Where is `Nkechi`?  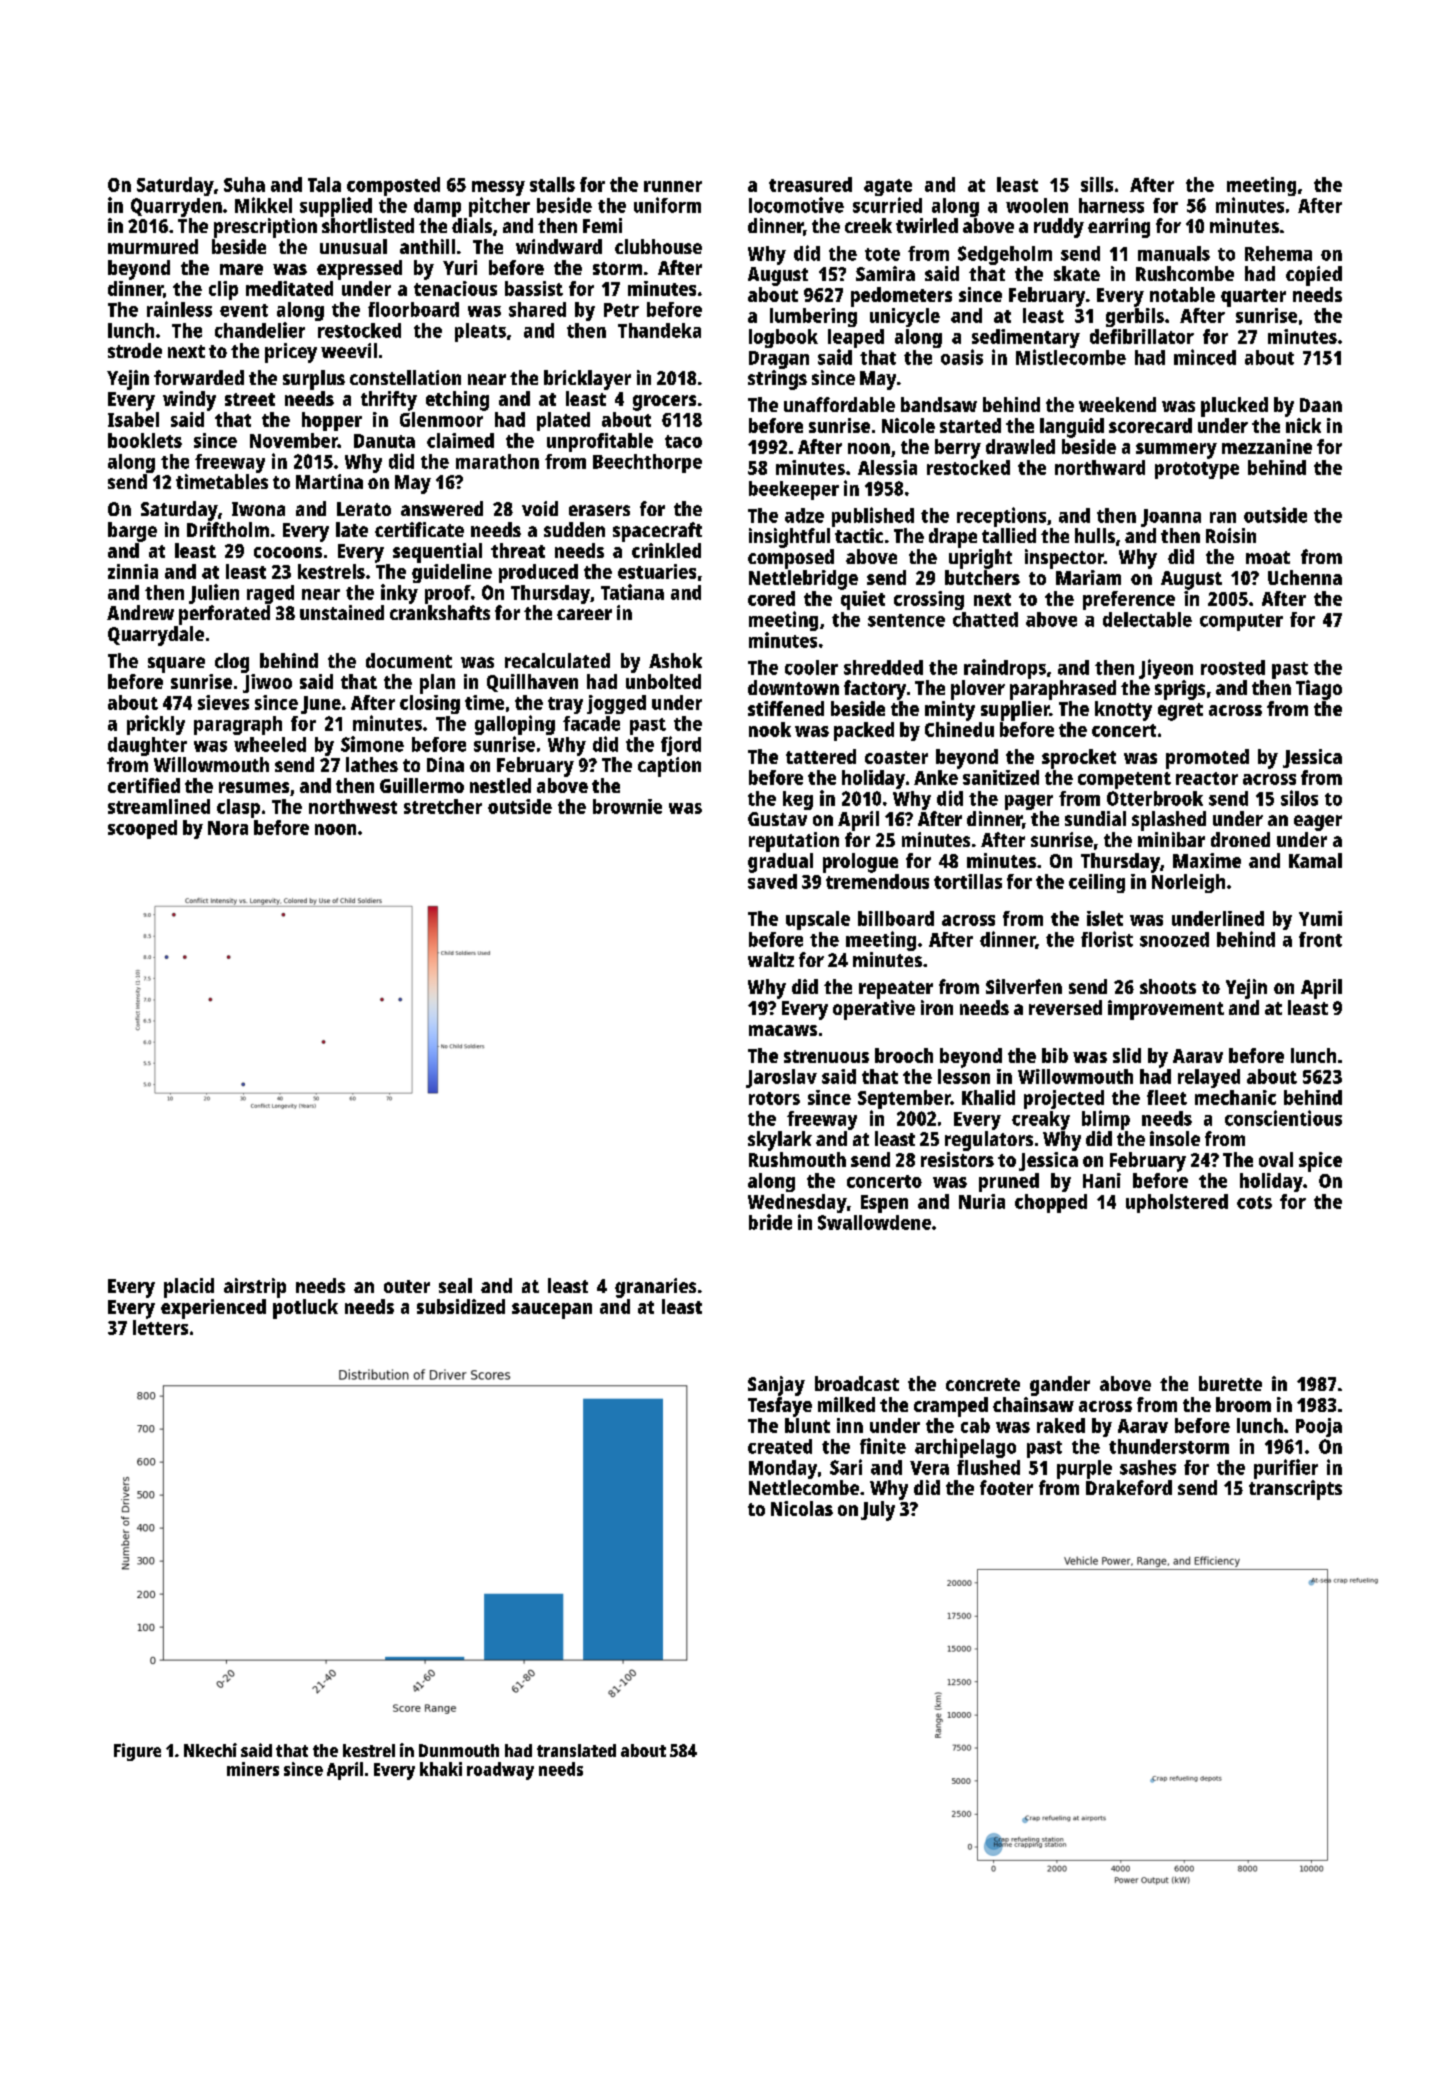
Nkechi is located at coordinates (210, 1750).
